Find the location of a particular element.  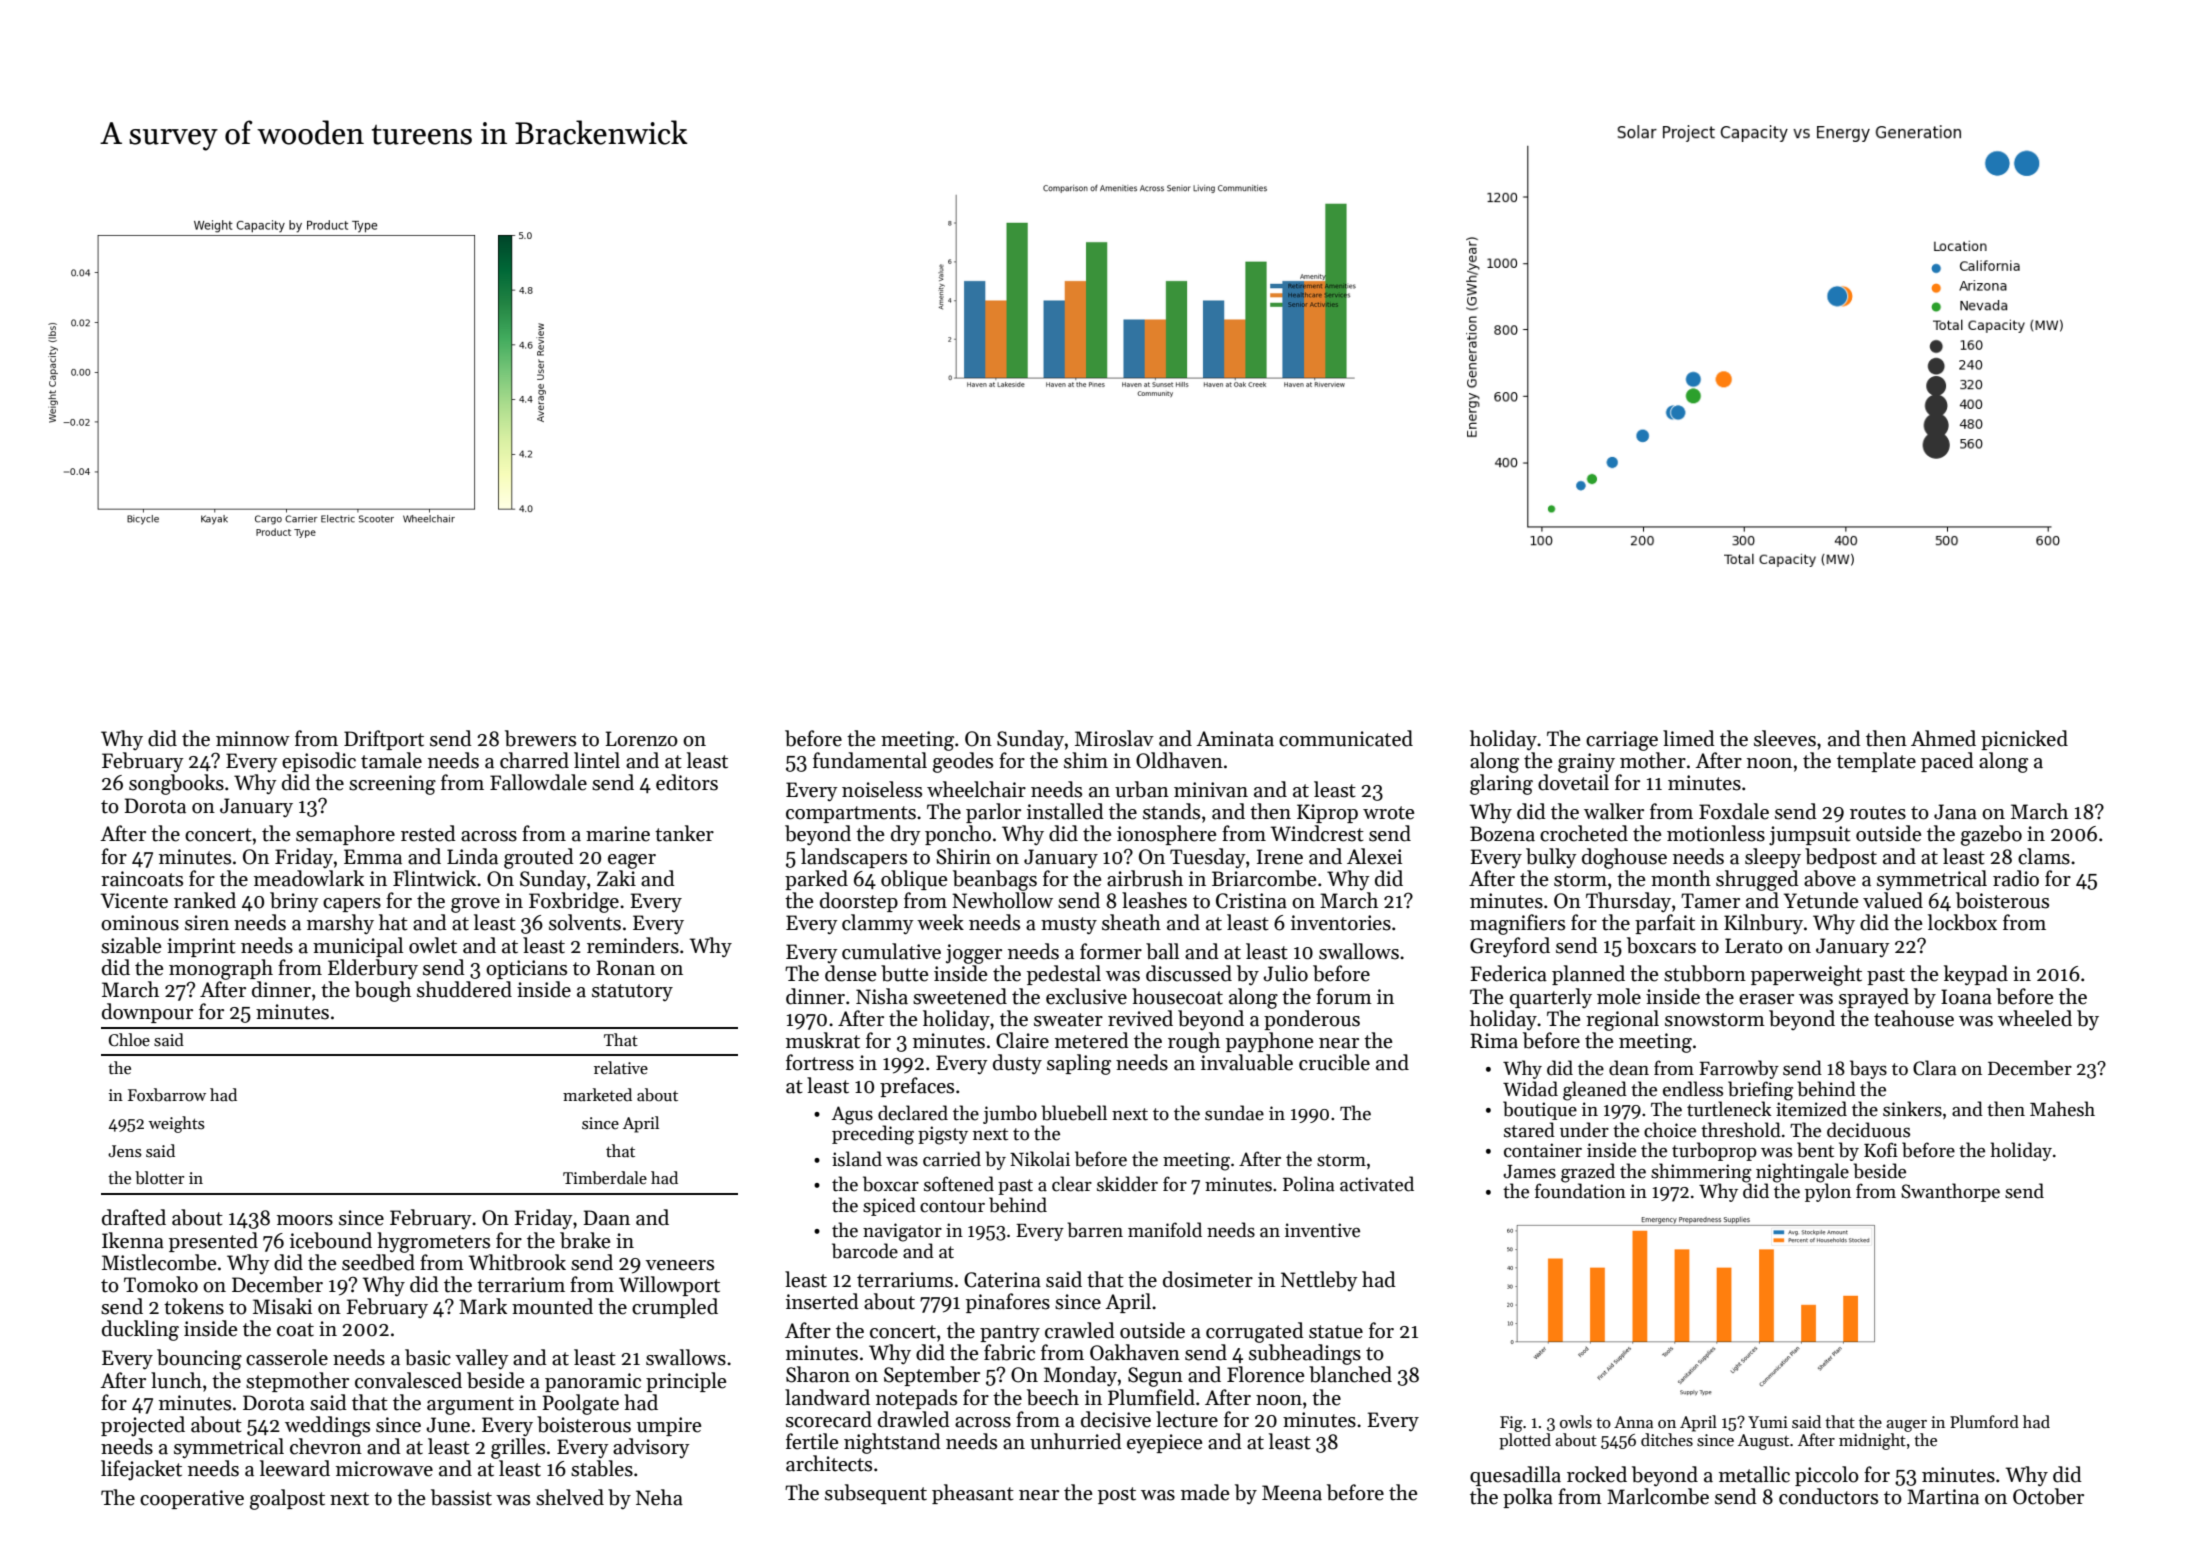

Kofi is located at coordinates (1881, 1150).
